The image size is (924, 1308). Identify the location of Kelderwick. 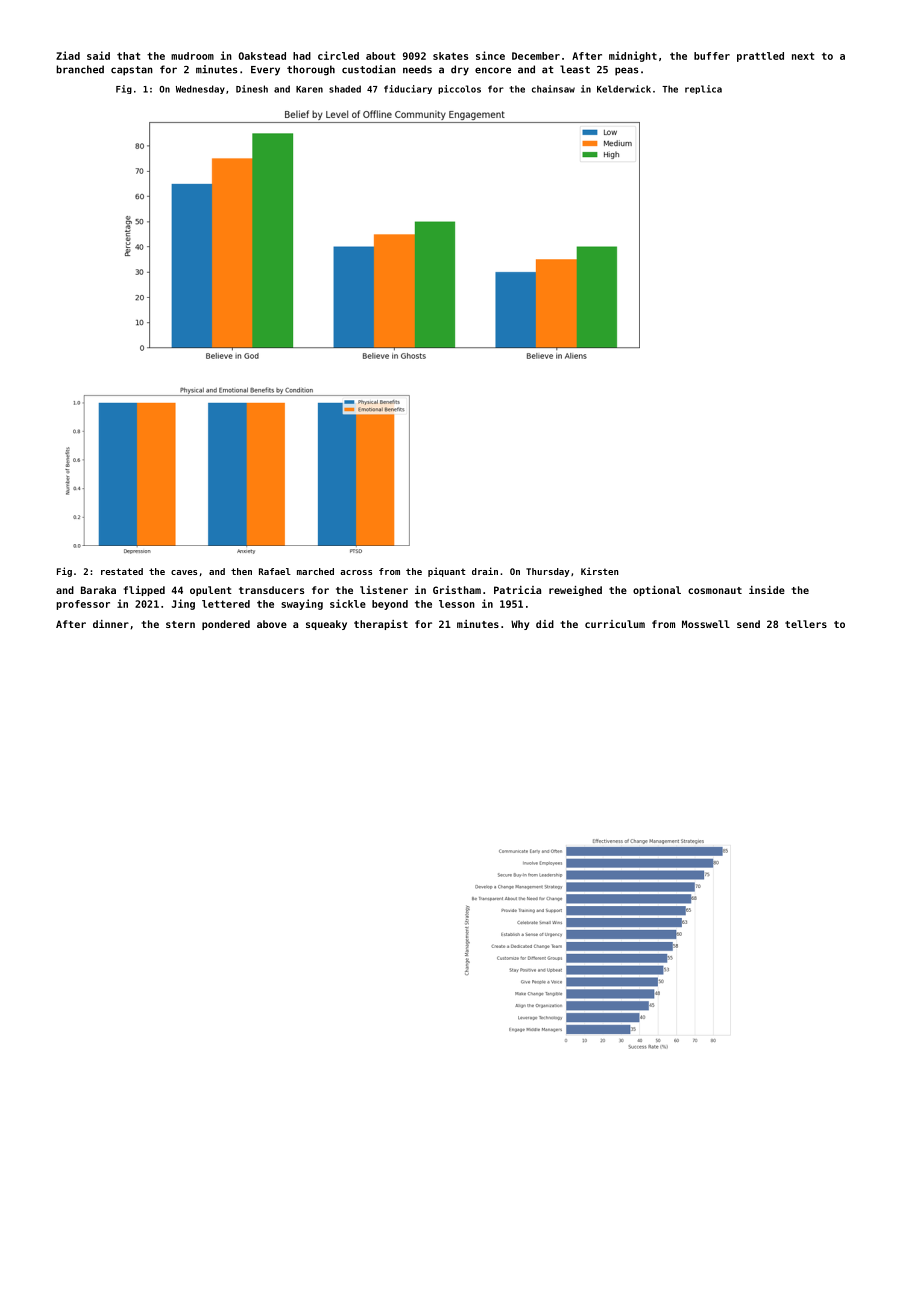
(624, 89).
